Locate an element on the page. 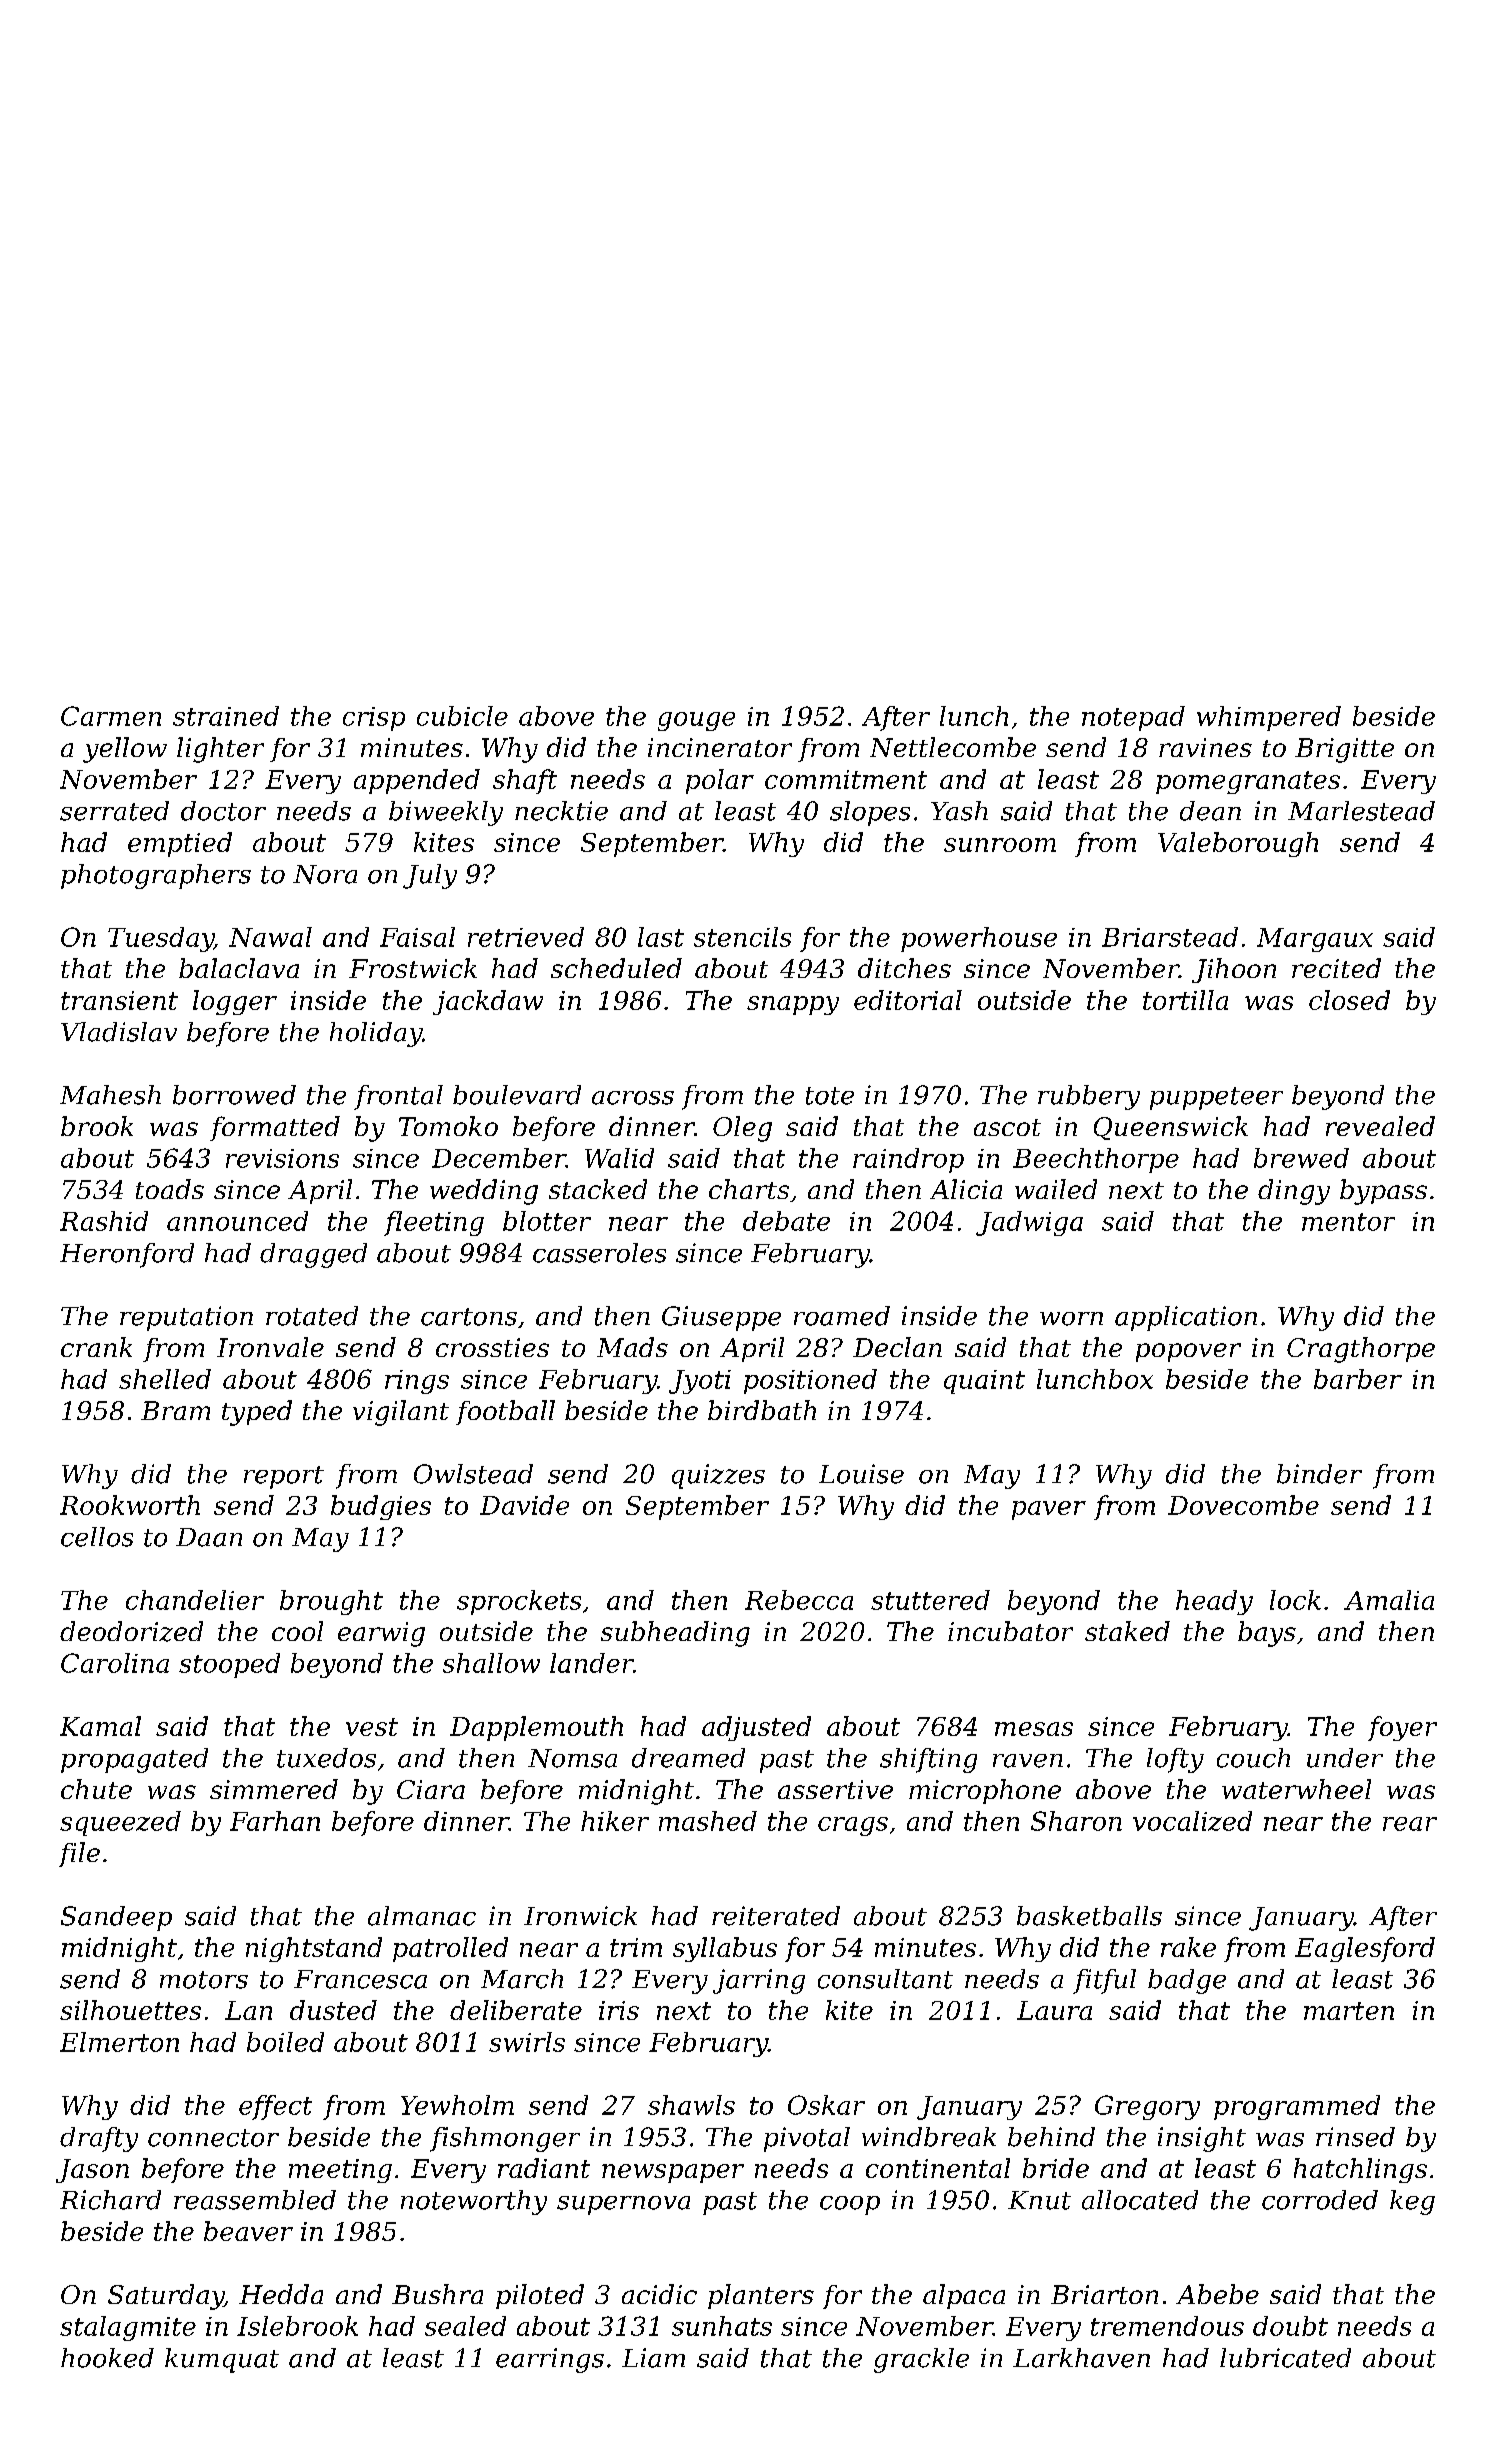 The width and height of the document is (1496, 2464). lubricated is located at coordinates (1285, 2358).
